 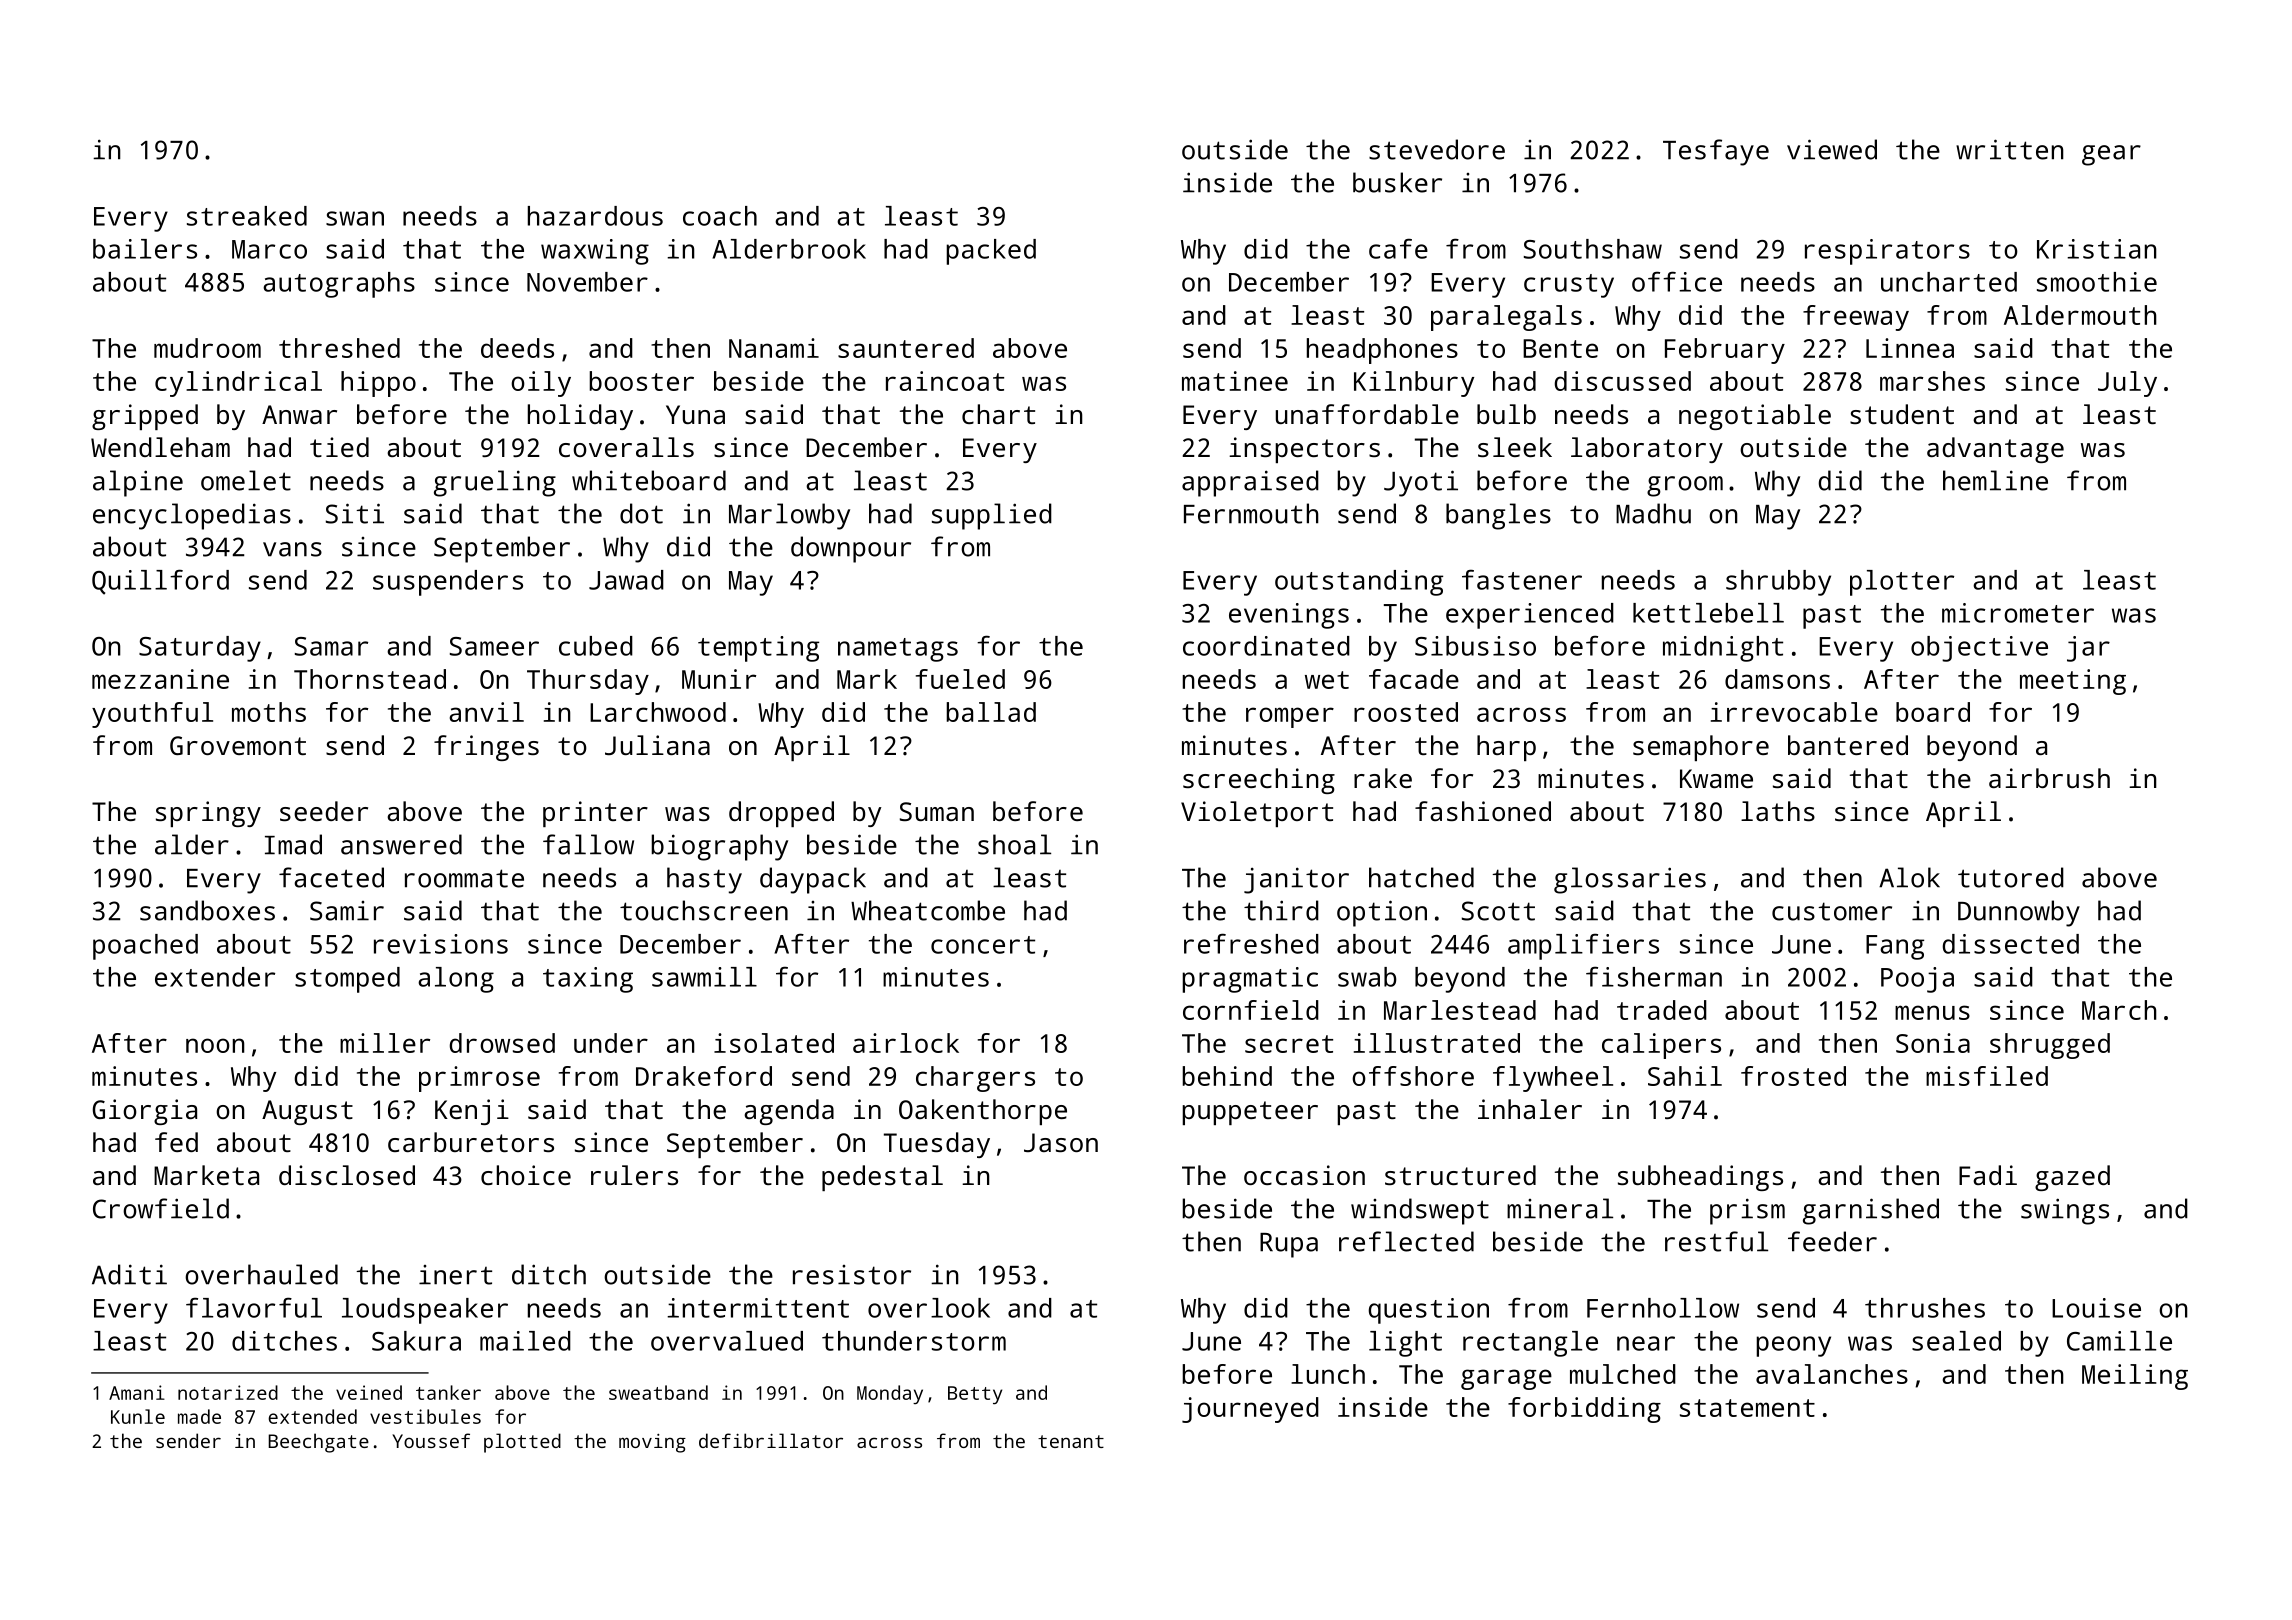 I want to click on hazardous, so click(x=595, y=216).
